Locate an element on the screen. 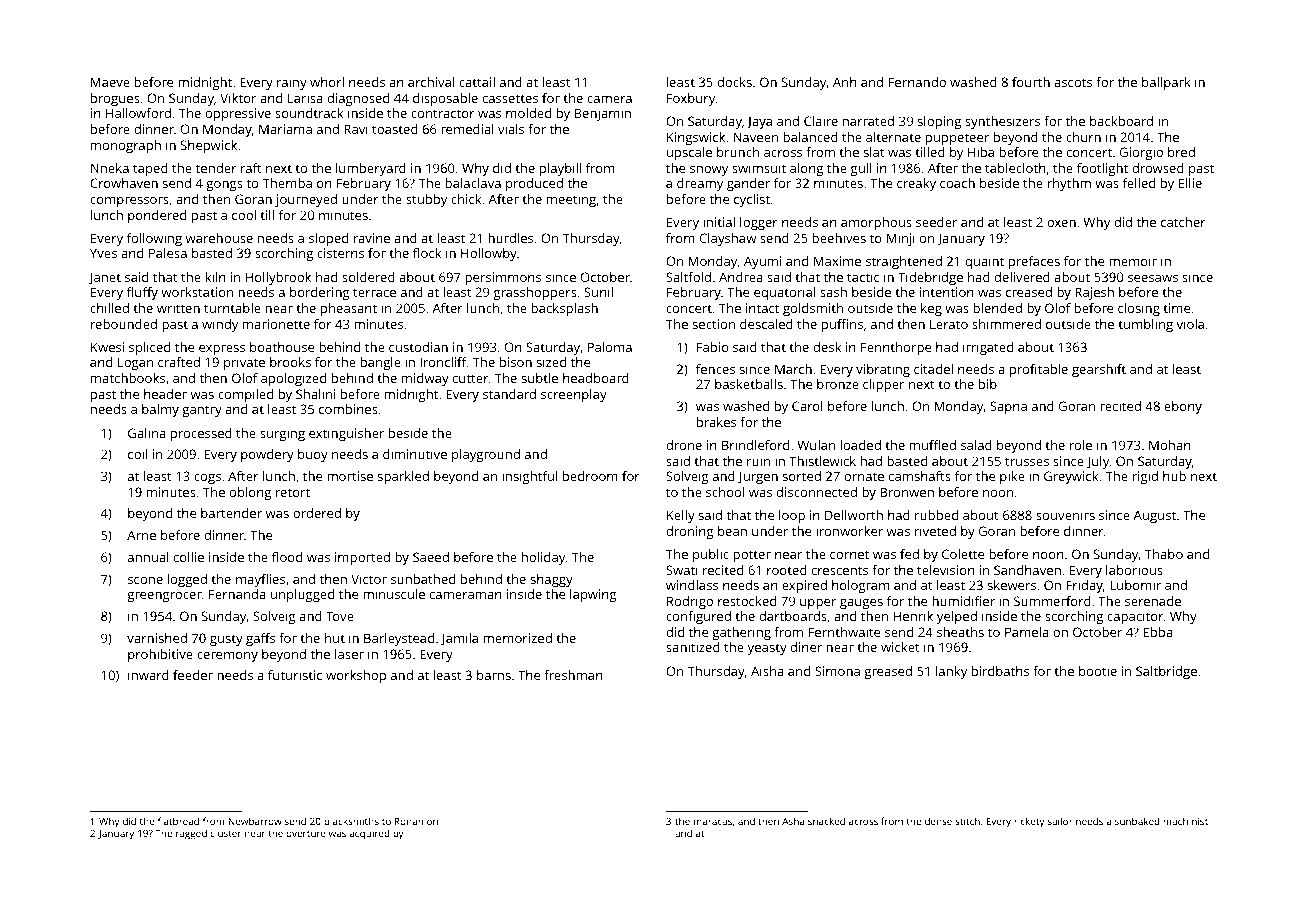  ragged is located at coordinates (191, 834).
